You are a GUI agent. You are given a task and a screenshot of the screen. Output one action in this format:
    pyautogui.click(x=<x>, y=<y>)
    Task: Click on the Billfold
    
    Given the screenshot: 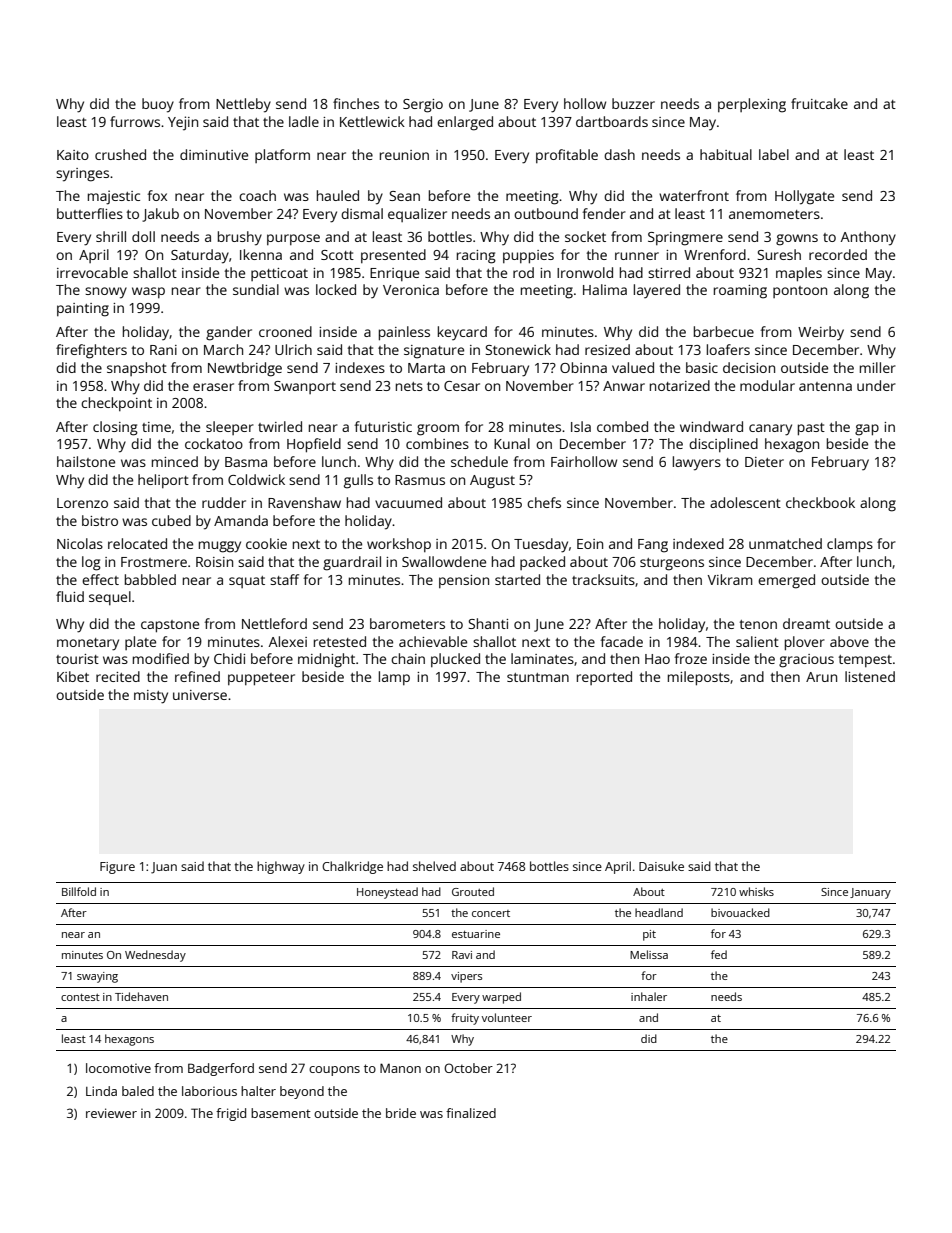 What is the action you would take?
    pyautogui.click(x=79, y=891)
